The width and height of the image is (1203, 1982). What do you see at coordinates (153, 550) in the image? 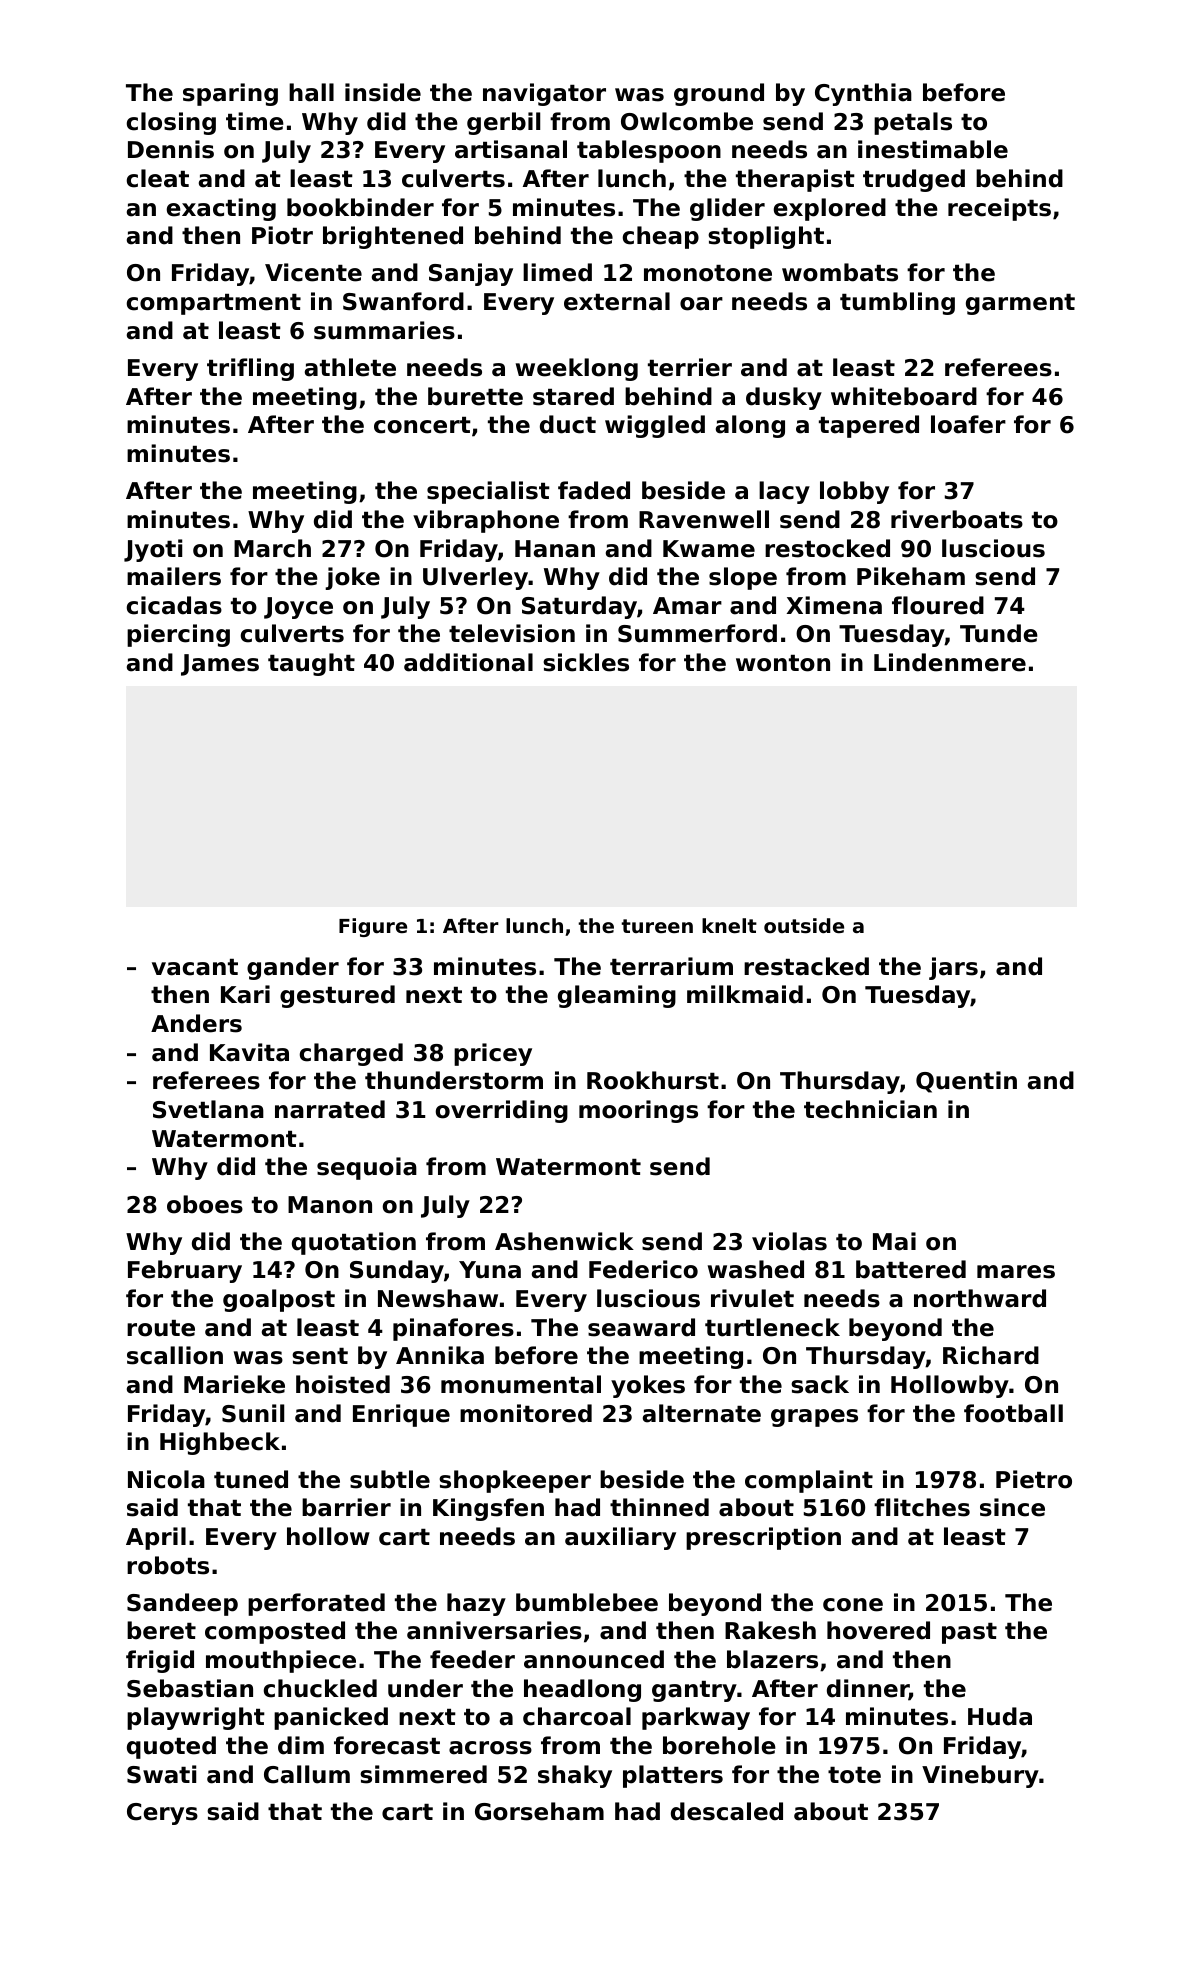
I see `Jyoti` at bounding box center [153, 550].
